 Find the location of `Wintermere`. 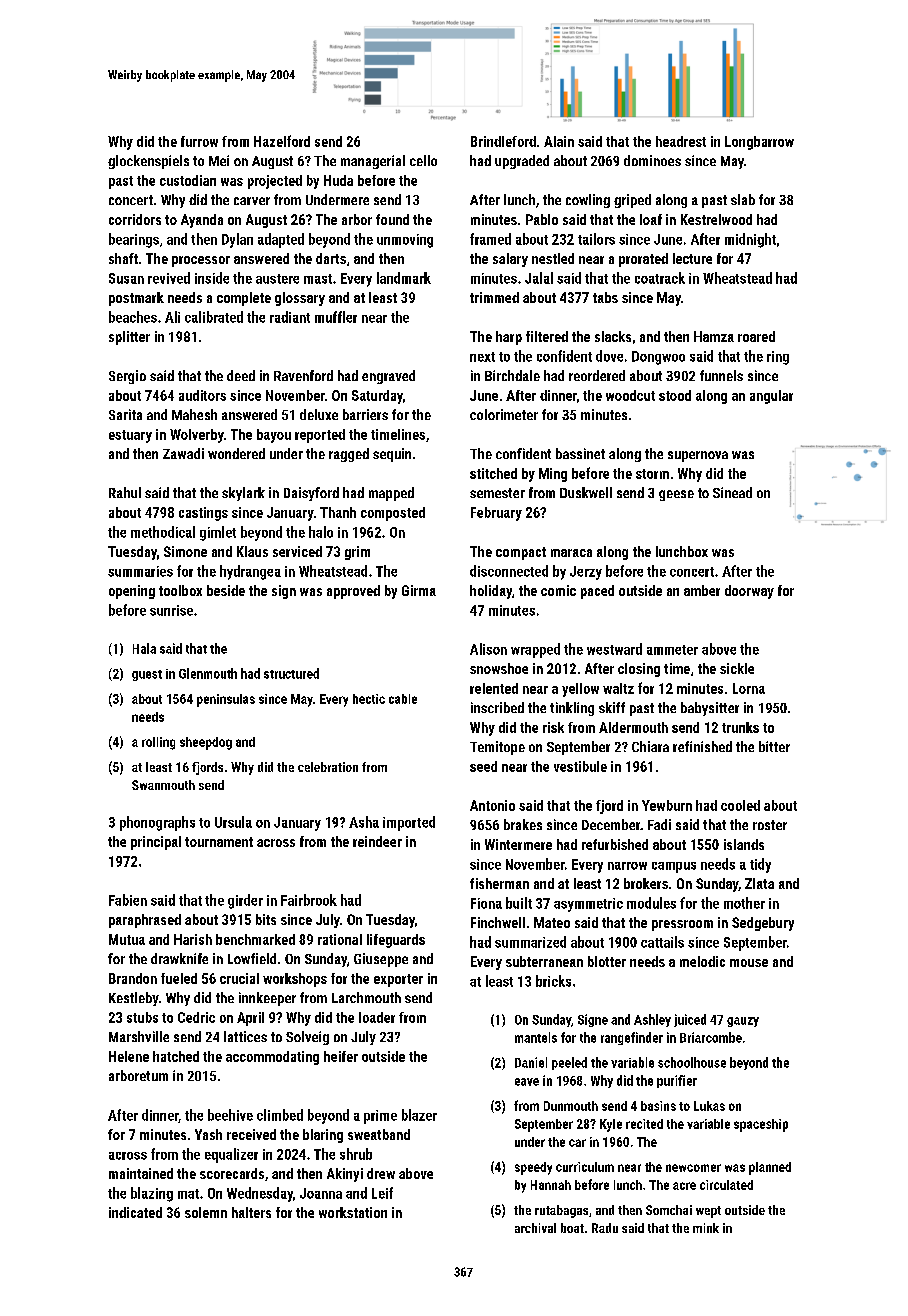

Wintermere is located at coordinates (518, 844).
